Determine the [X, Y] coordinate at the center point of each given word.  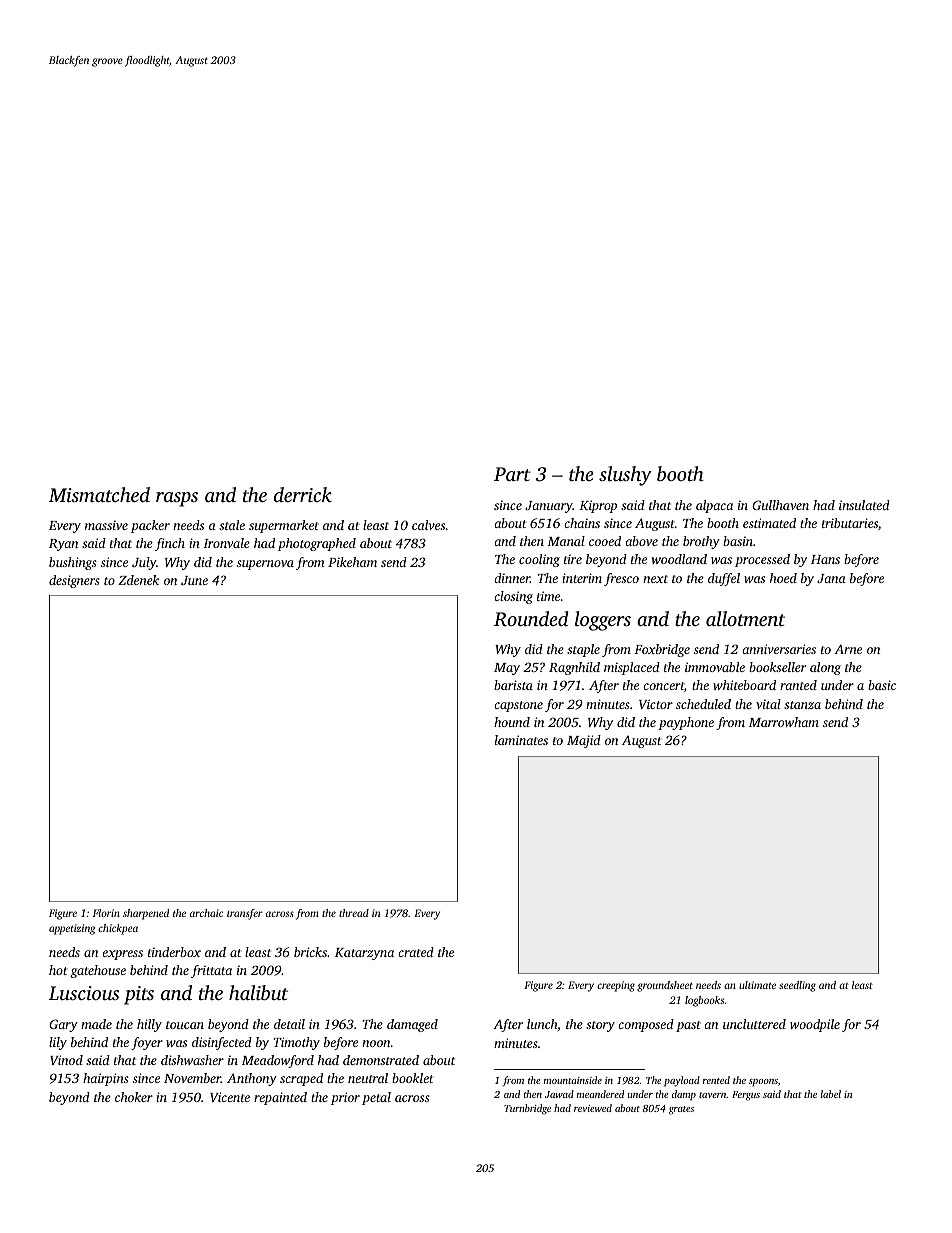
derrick [303, 494]
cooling [539, 560]
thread [354, 913]
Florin [106, 913]
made [96, 1024]
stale [232, 525]
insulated [864, 505]
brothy [701, 542]
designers [74, 581]
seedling [797, 986]
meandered [600, 1094]
